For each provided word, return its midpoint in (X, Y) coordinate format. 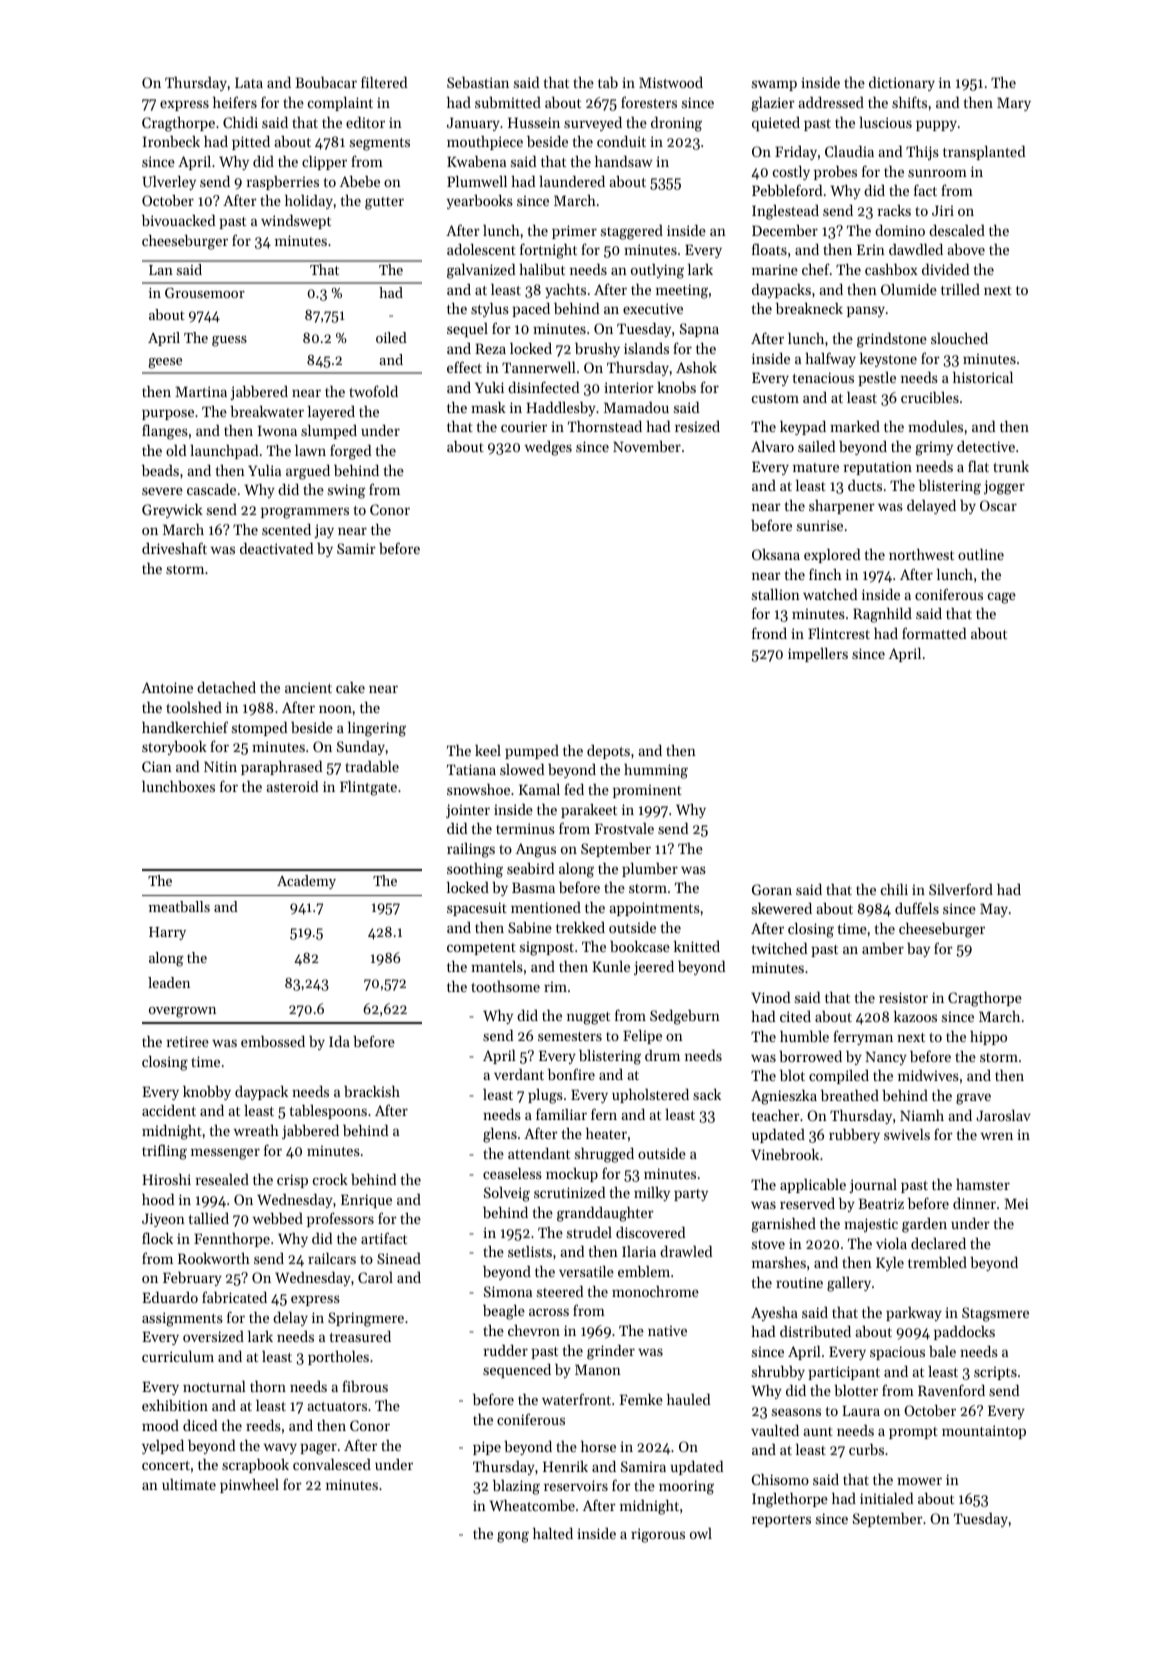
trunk (1011, 466)
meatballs (179, 906)
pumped (532, 752)
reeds (263, 1425)
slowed (522, 769)
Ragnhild (882, 615)
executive (653, 308)
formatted (934, 633)
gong (513, 1537)
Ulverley (169, 183)
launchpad (224, 452)
